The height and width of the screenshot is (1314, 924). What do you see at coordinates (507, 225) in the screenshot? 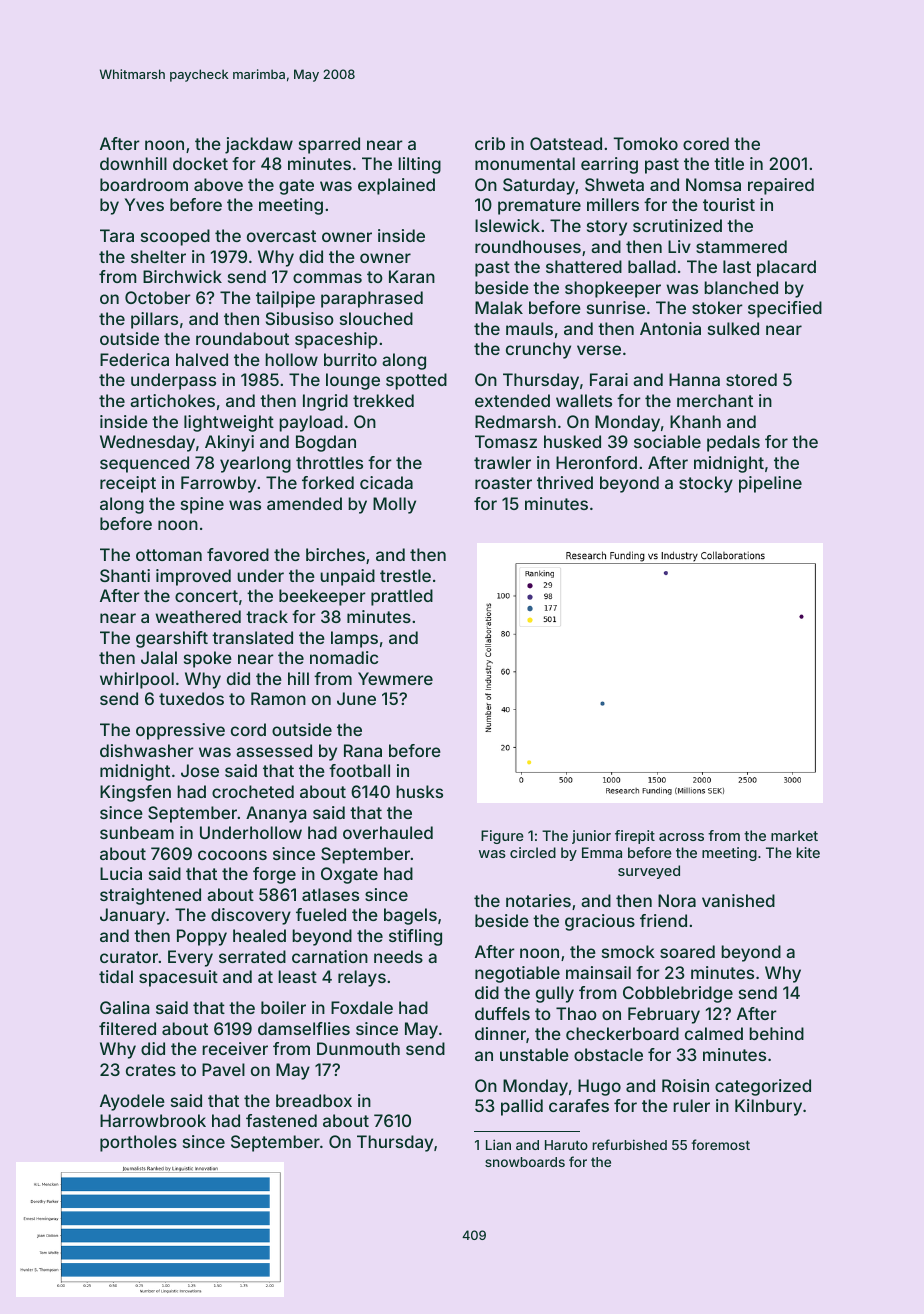
I see `Islewick` at bounding box center [507, 225].
